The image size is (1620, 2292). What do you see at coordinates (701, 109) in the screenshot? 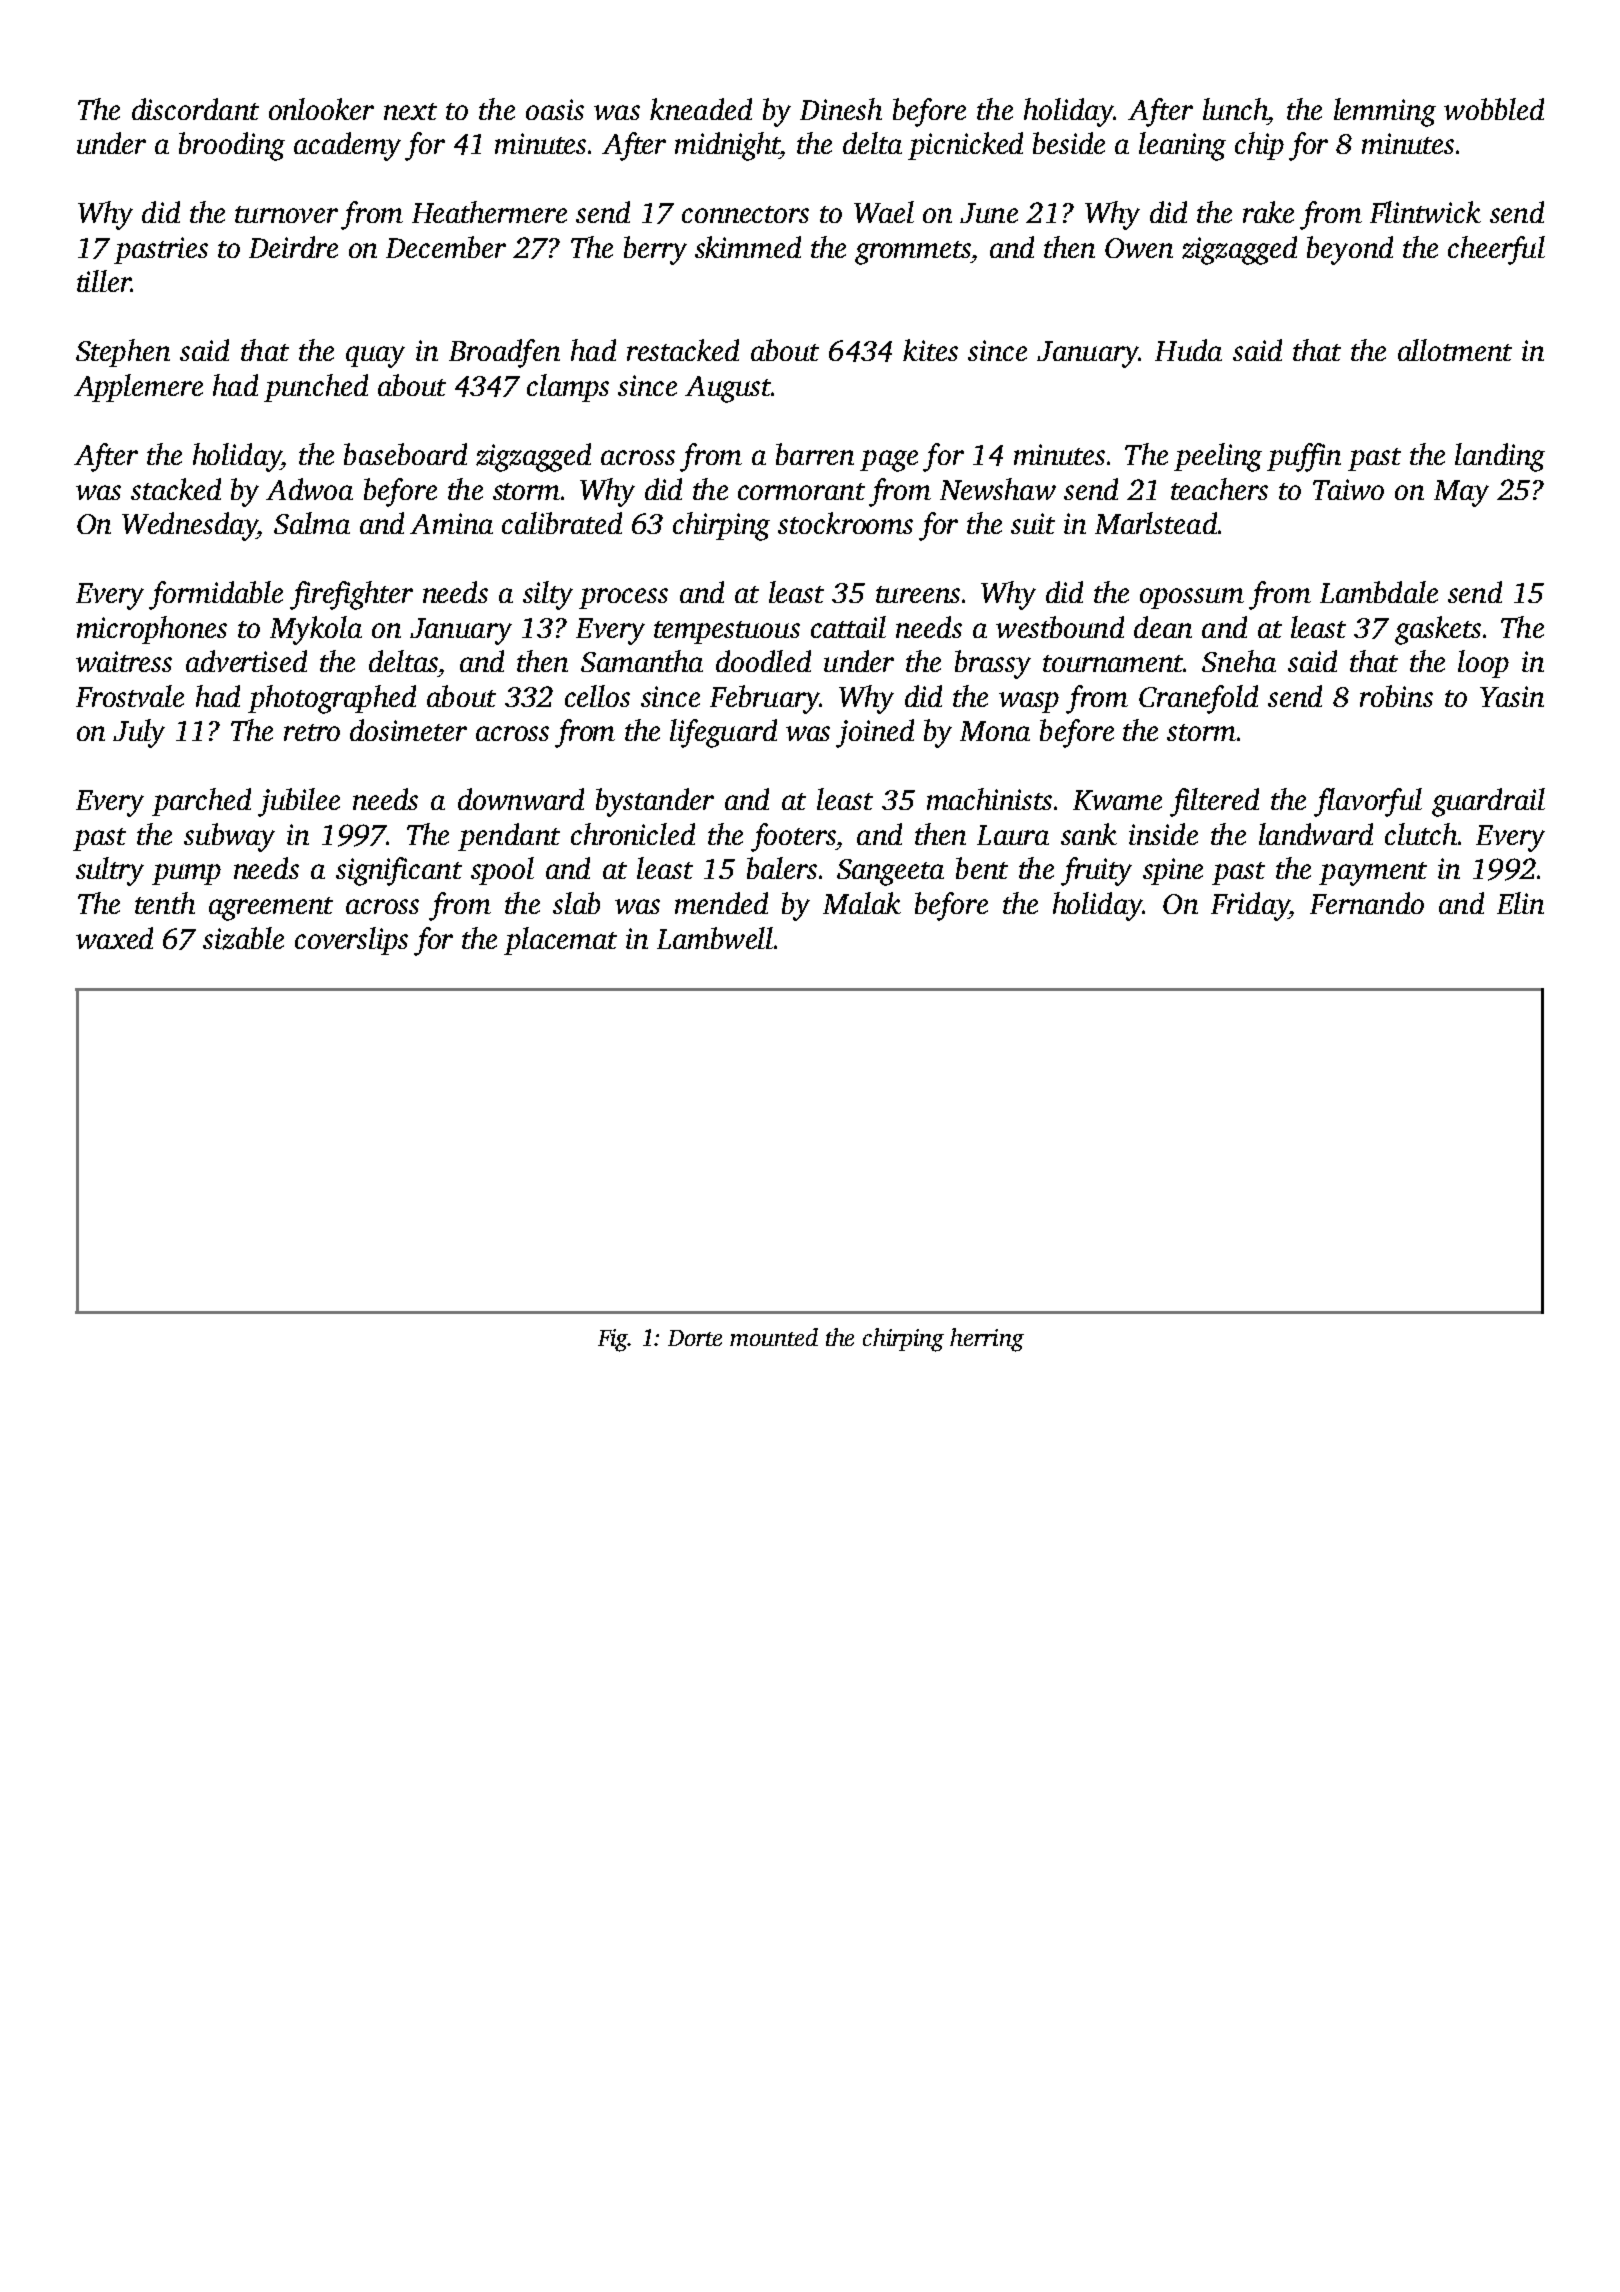
I see `kneaded` at bounding box center [701, 109].
